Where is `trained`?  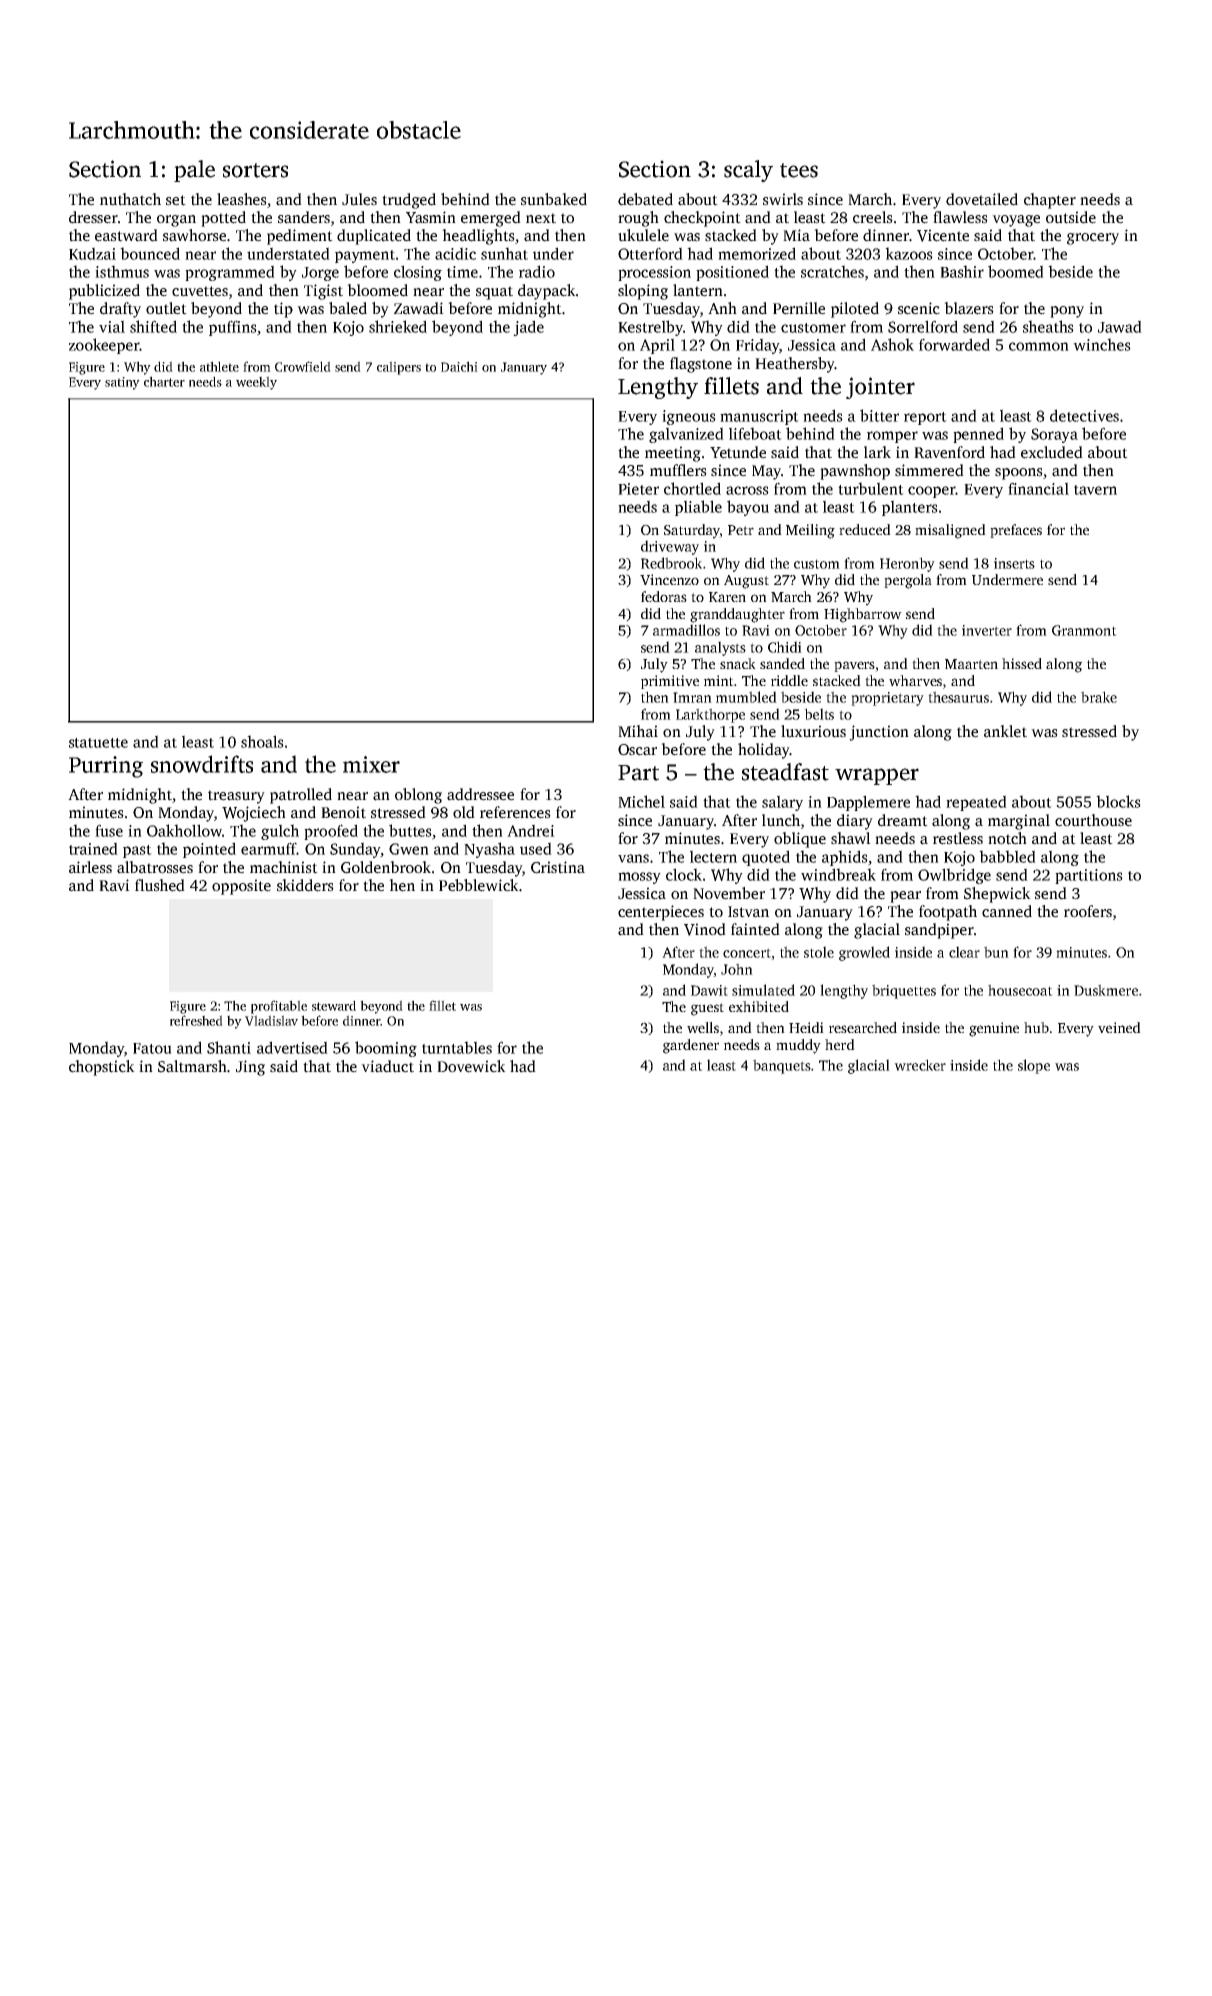 trained is located at coordinates (93, 848).
